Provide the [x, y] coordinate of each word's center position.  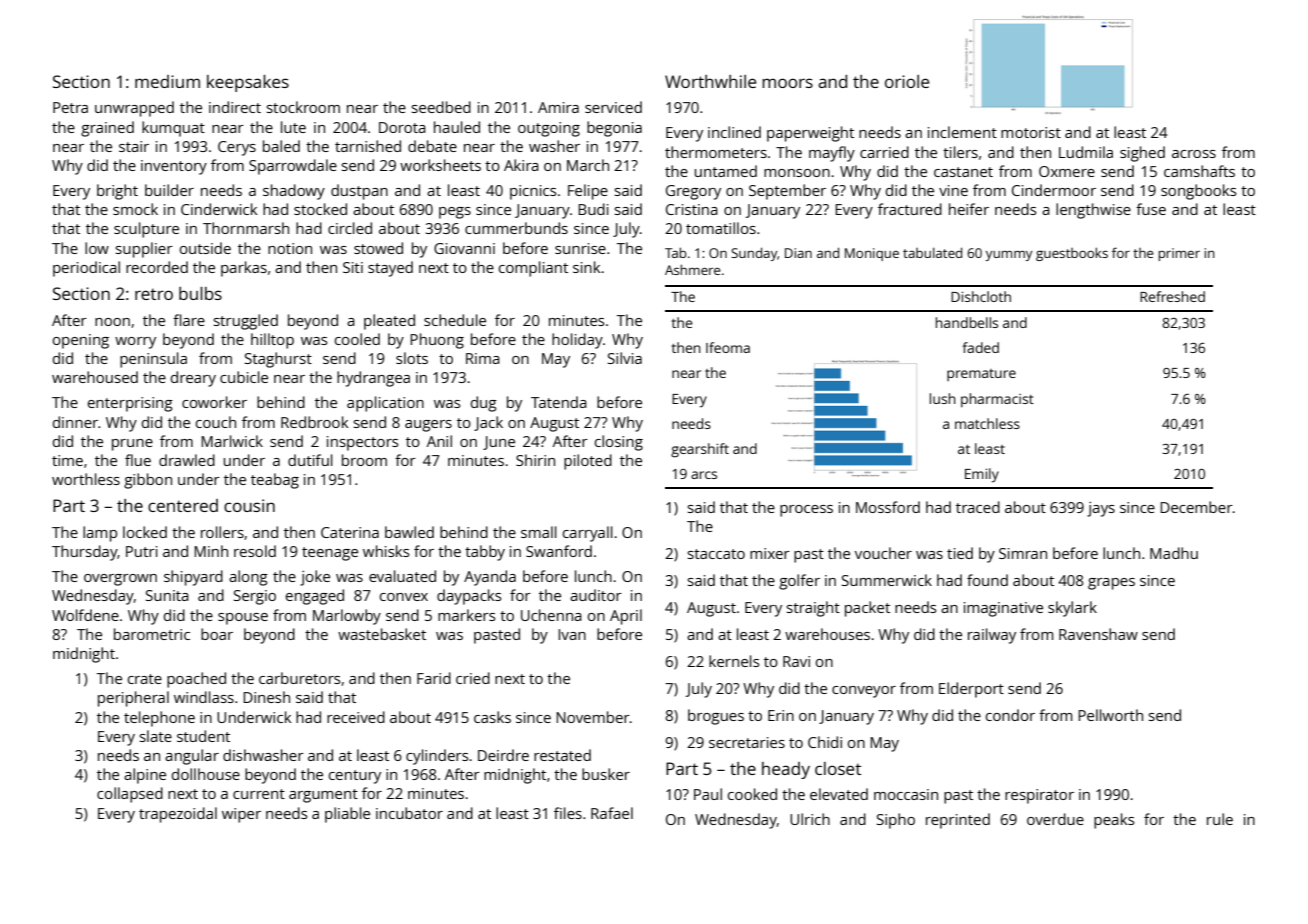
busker [606, 774]
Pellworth [1110, 715]
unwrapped [134, 109]
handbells [967, 322]
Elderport [971, 690]
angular [192, 757]
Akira [521, 165]
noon [112, 322]
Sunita [167, 595]
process [806, 511]
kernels [734, 661]
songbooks [1198, 192]
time [67, 460]
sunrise [580, 248]
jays [1101, 509]
